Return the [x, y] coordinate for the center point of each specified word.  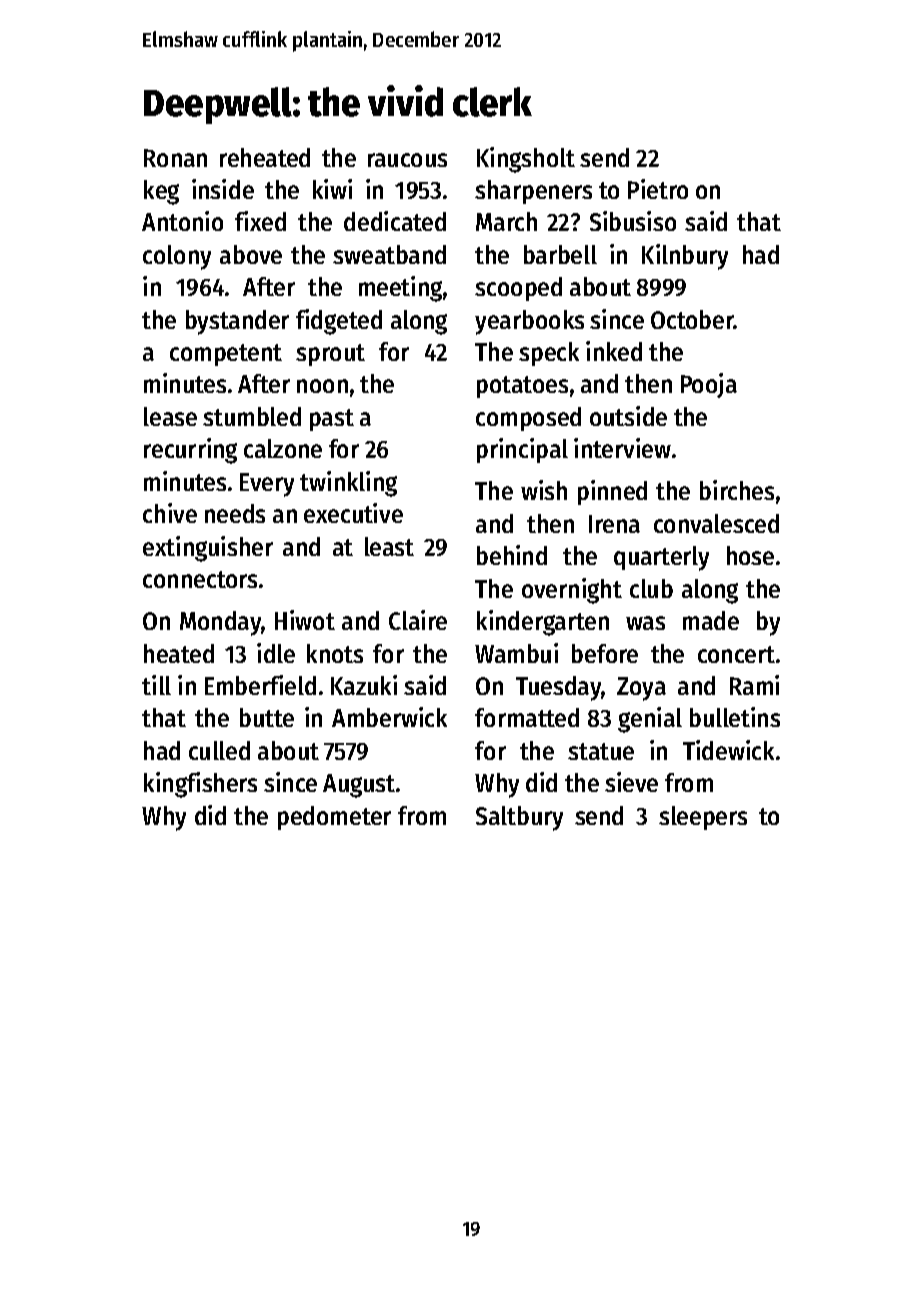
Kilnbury [685, 257]
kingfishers [200, 785]
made [711, 620]
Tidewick [728, 750]
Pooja [709, 385]
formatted [527, 717]
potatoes [522, 387]
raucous [407, 160]
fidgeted [339, 322]
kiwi [332, 189]
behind [512, 555]
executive [353, 513]
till [156, 685]
